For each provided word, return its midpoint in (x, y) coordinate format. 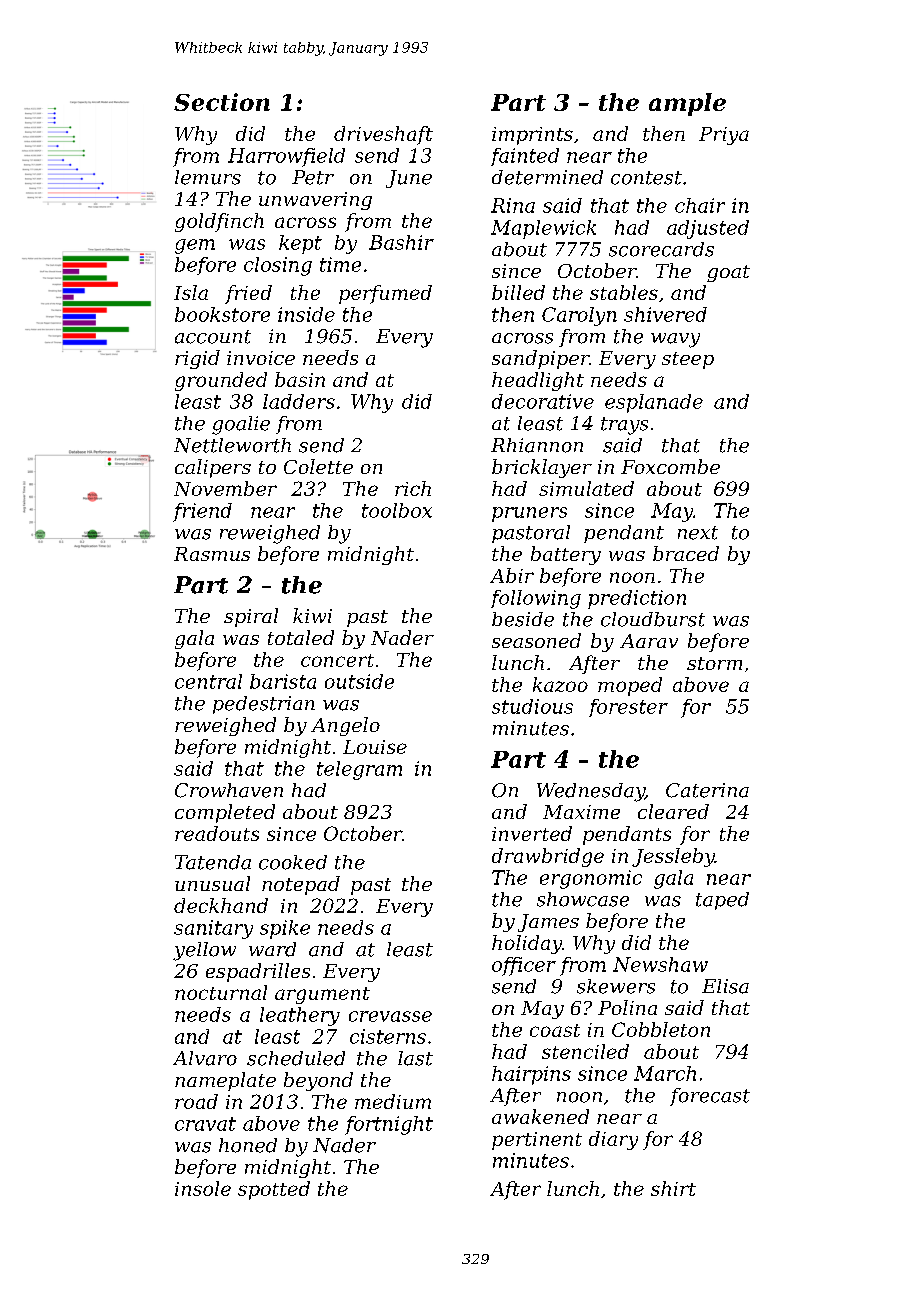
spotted (274, 1190)
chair (700, 205)
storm (714, 663)
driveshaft (383, 135)
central (208, 681)
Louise (375, 747)
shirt (673, 1188)
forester (628, 708)
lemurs (208, 177)
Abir (512, 575)
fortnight (389, 1125)
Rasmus (212, 554)
